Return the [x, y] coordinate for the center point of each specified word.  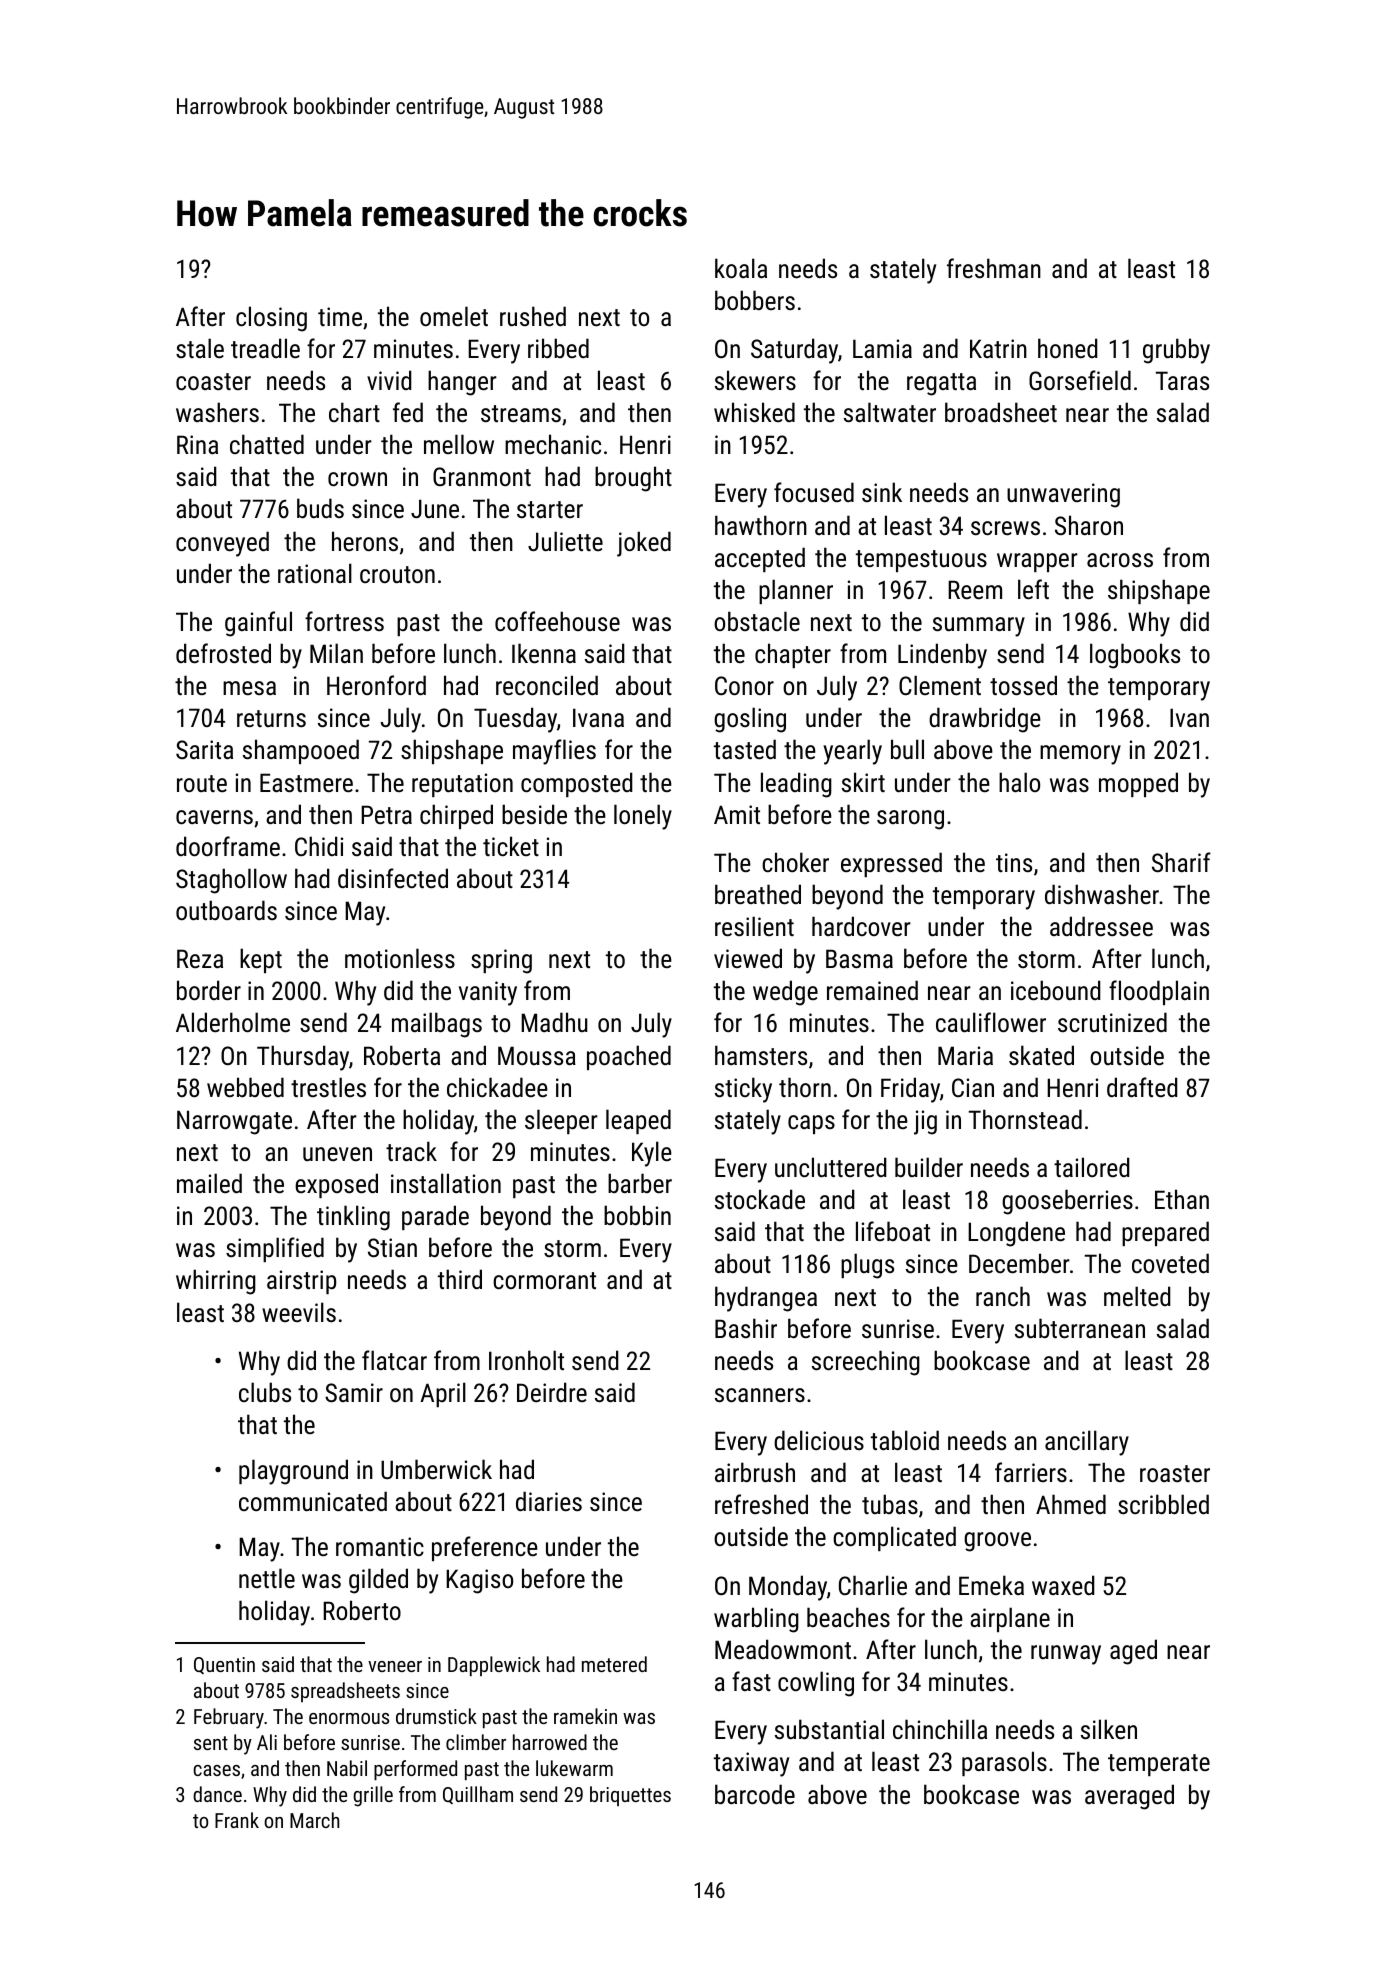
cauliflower [991, 1022]
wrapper [1037, 562]
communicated [313, 1501]
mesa [249, 688]
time [340, 316]
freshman [994, 268]
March [314, 1820]
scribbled [1163, 1504]
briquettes [630, 1796]
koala [741, 268]
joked [644, 544]
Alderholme [233, 1022]
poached [629, 1057]
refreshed [761, 1504]
